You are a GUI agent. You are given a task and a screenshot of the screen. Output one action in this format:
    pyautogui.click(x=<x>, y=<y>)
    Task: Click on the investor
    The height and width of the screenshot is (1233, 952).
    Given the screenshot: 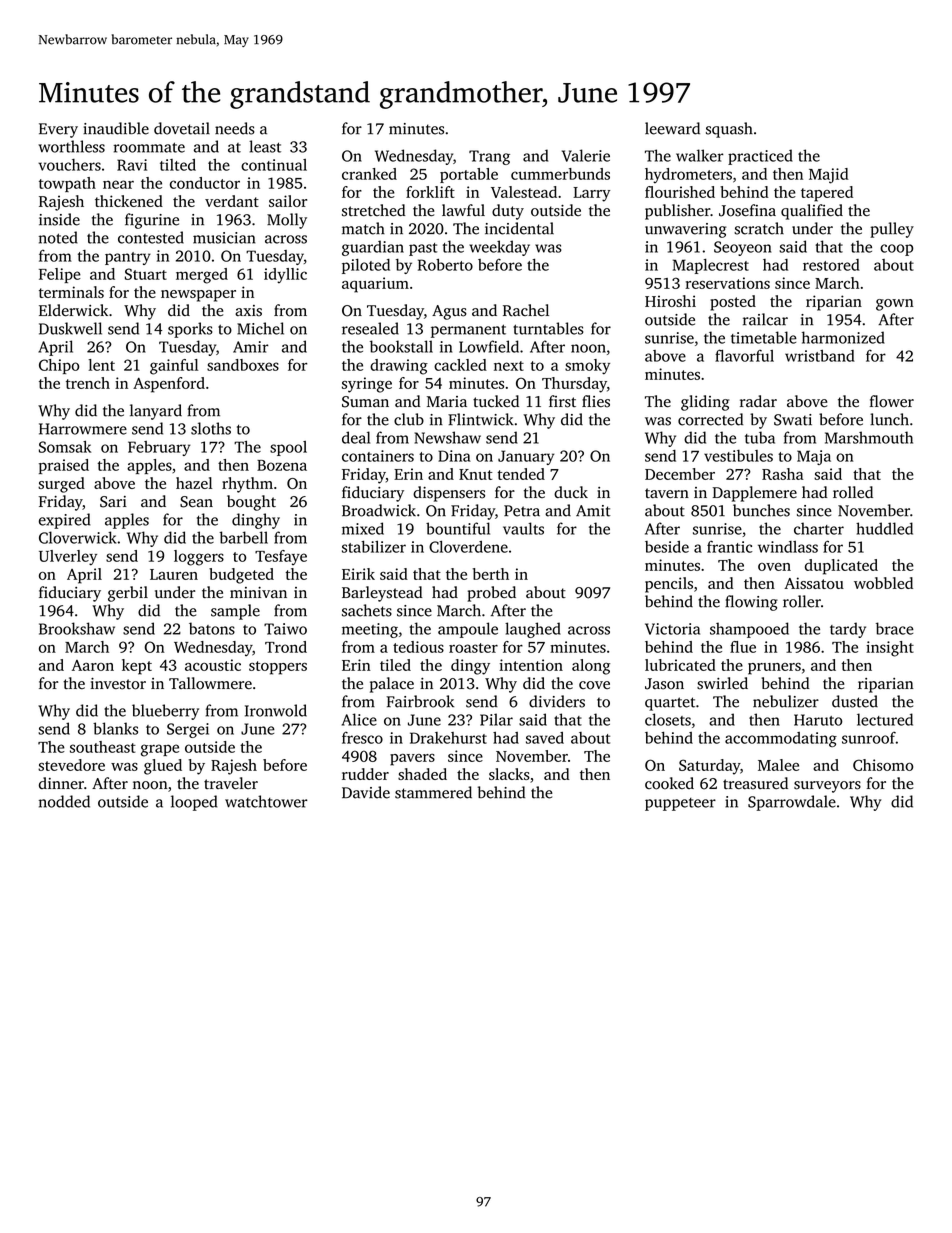 What is the action you would take?
    pyautogui.click(x=118, y=684)
